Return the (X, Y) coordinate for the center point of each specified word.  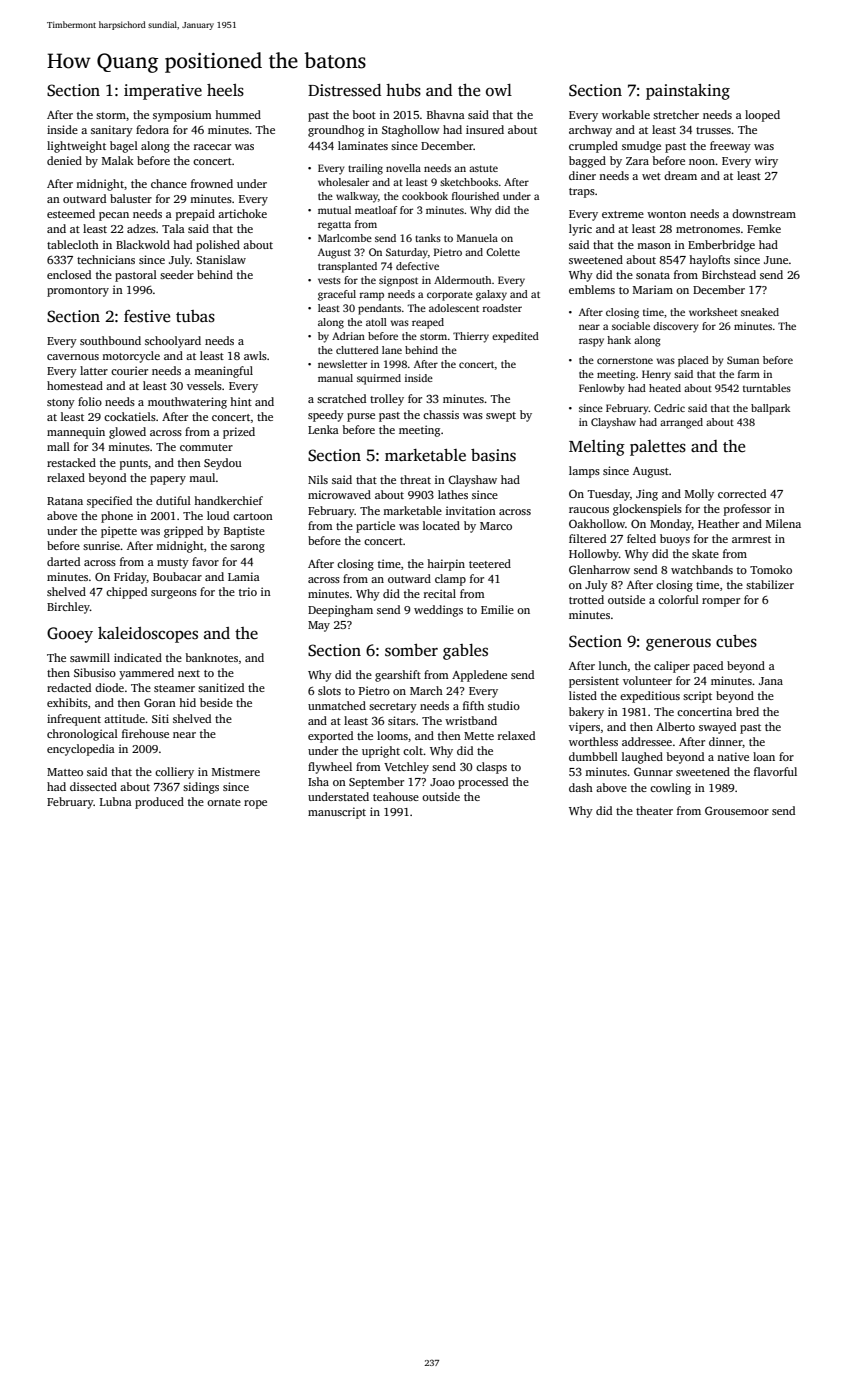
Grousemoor (737, 810)
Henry (656, 375)
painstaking (688, 92)
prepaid (195, 215)
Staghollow (411, 131)
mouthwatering (187, 403)
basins (493, 455)
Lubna (116, 801)
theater (654, 810)
